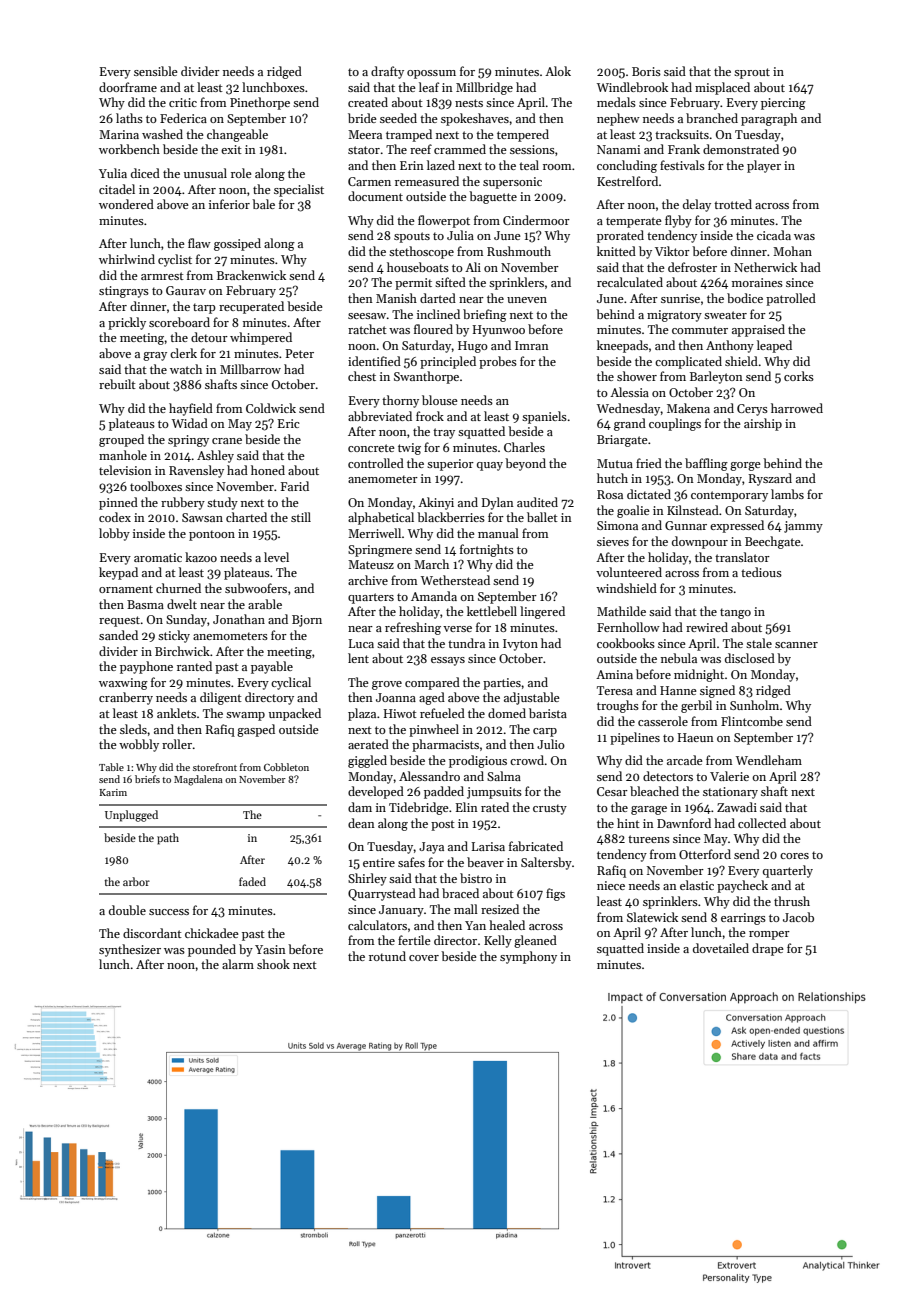 This page has width=924, height=1308. What do you see at coordinates (546, 863) in the page?
I see `Saltersby` at bounding box center [546, 863].
